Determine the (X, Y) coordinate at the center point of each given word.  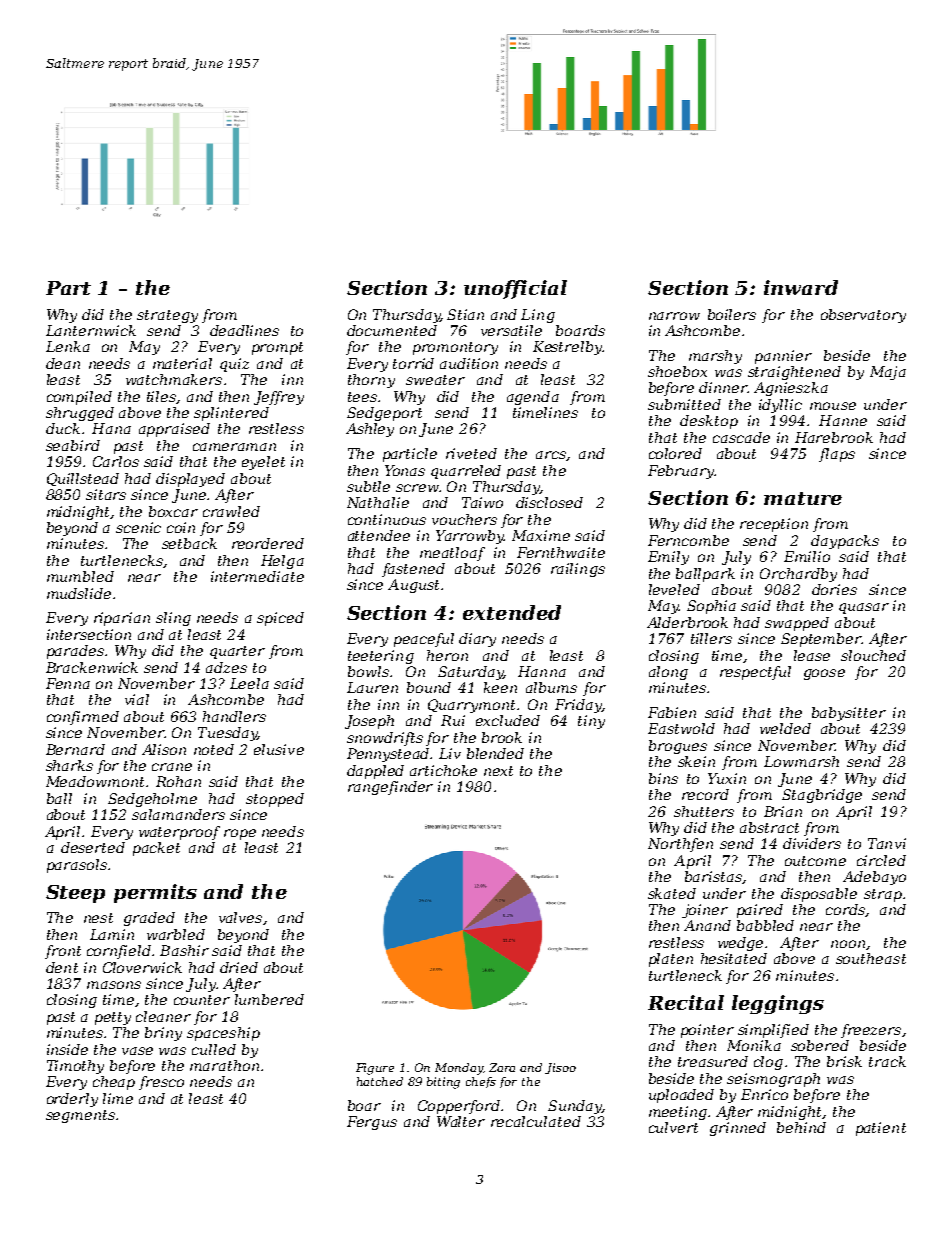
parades (75, 652)
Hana (111, 428)
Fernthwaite (561, 552)
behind (801, 1127)
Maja (888, 373)
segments (80, 1116)
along (668, 673)
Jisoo (560, 1068)
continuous (387, 519)
